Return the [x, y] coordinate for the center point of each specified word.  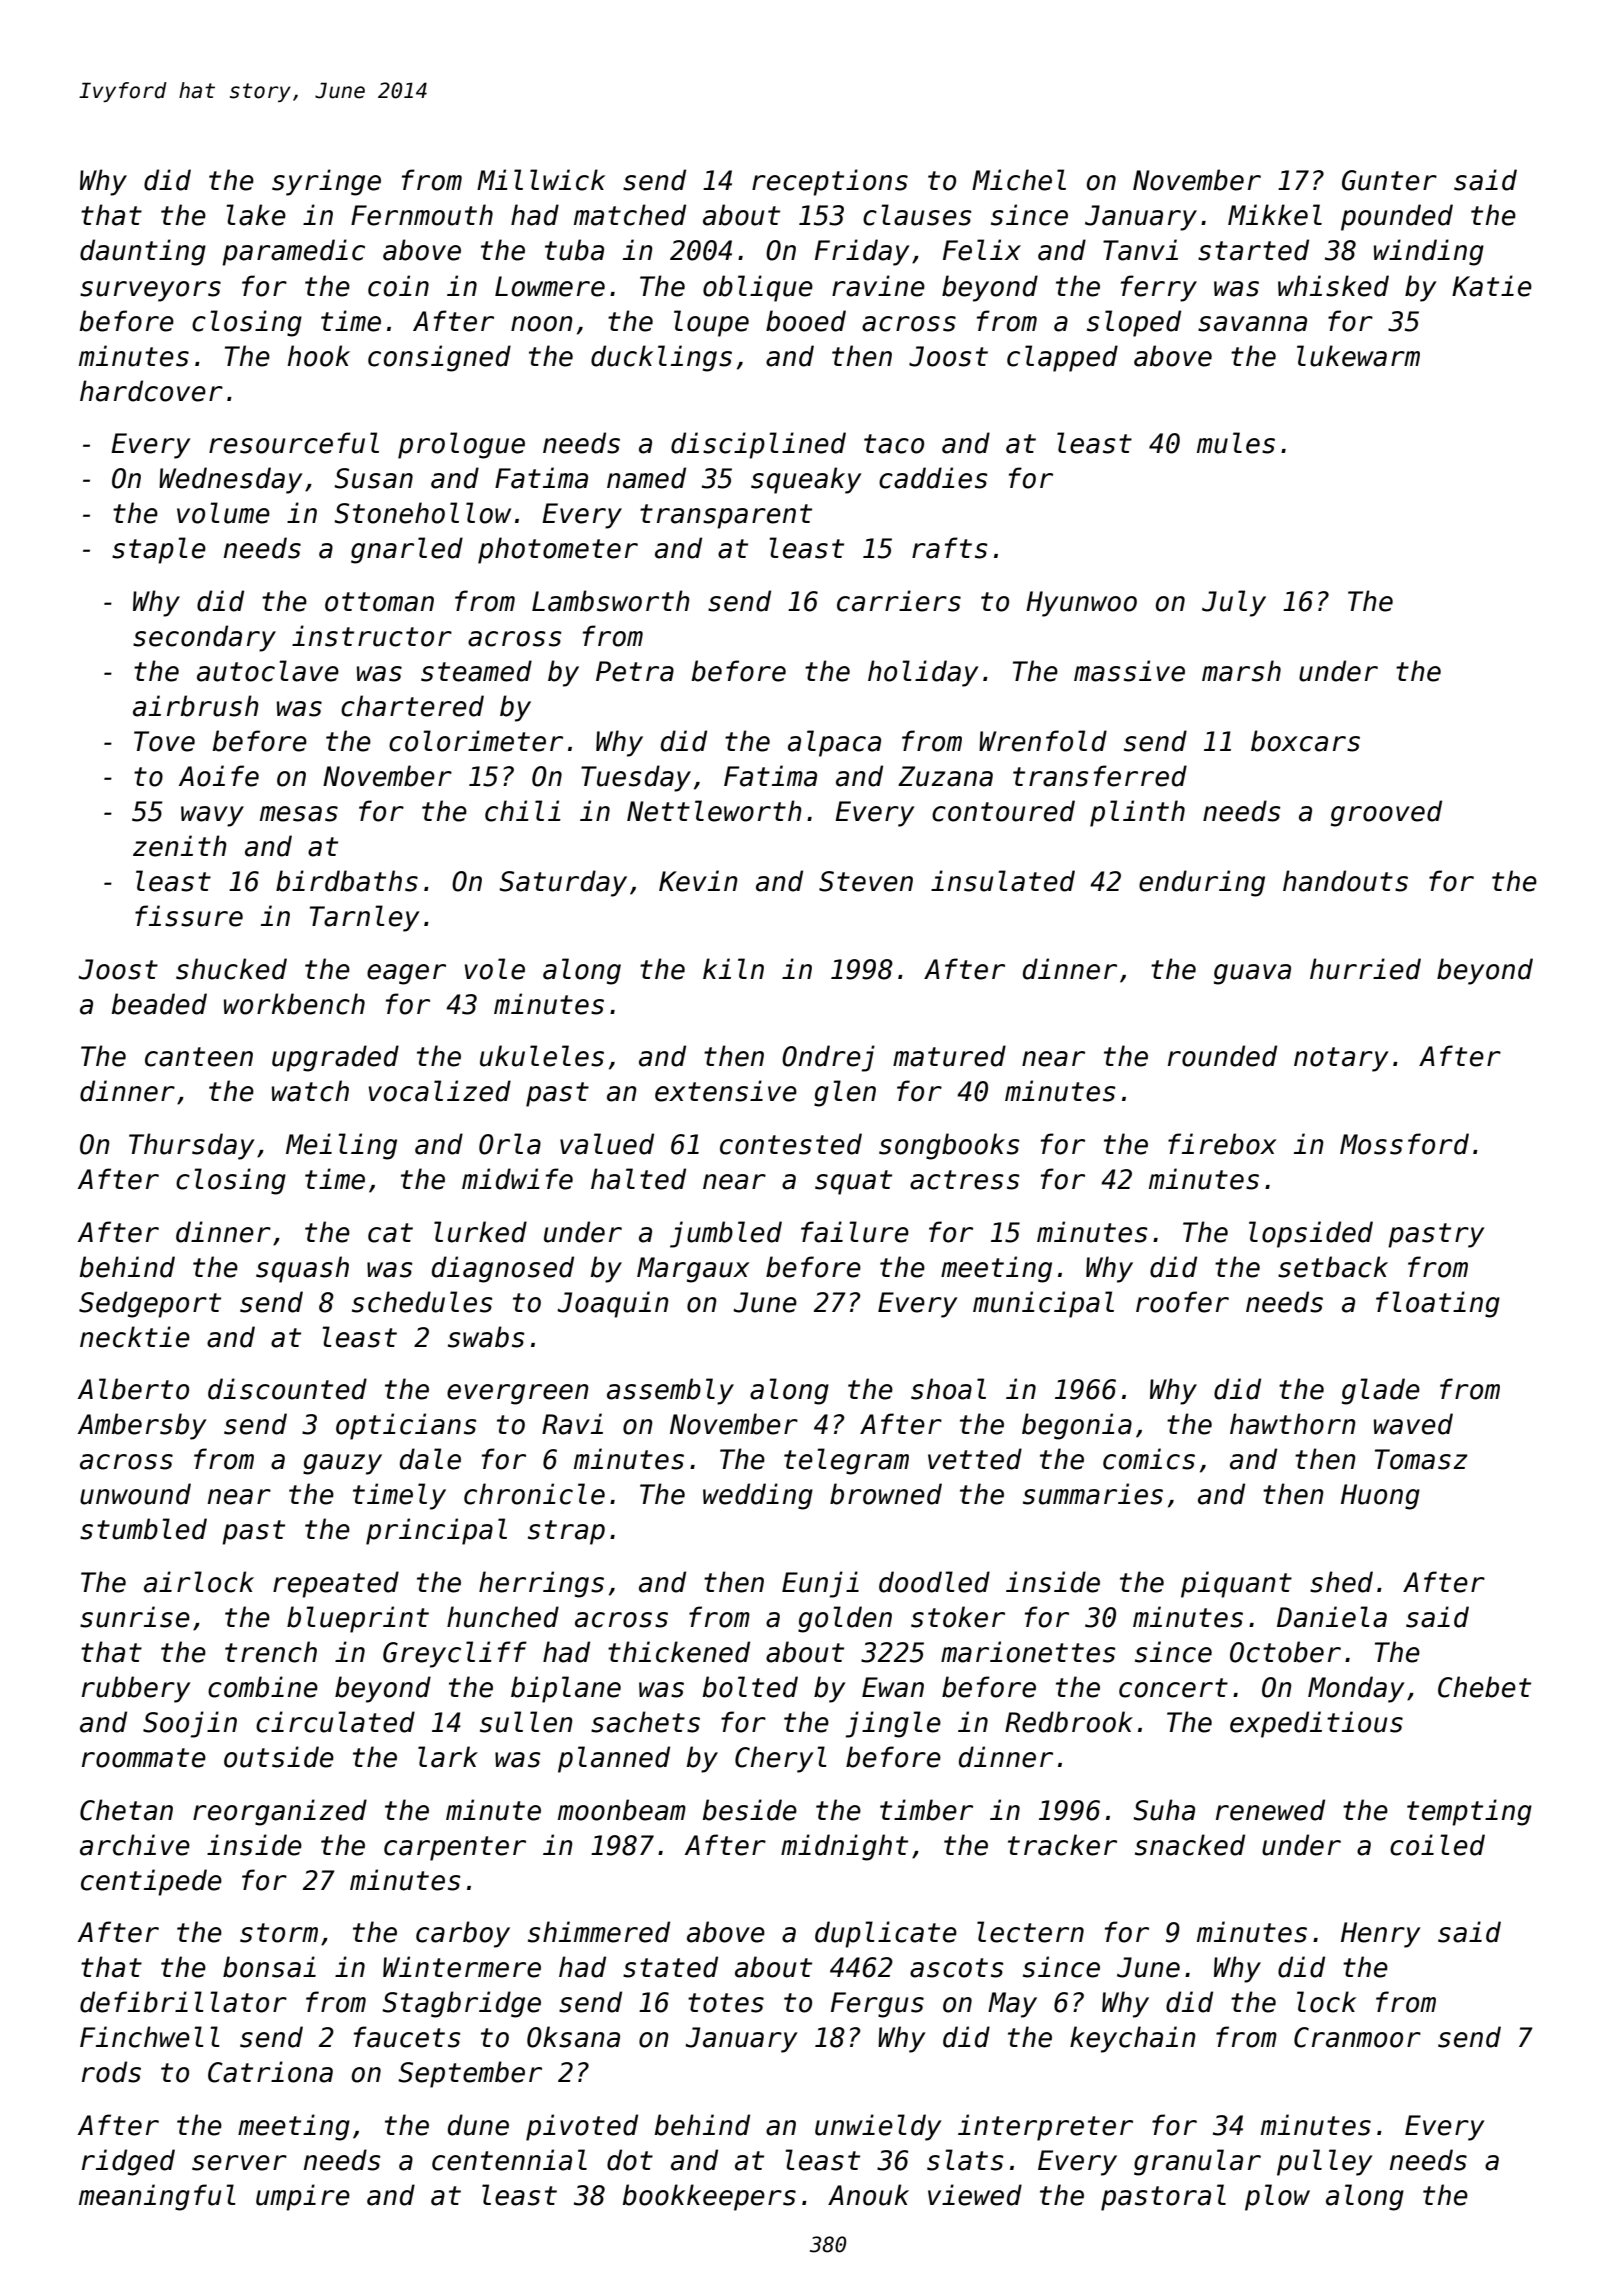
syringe [326, 182]
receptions [830, 182]
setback [1333, 1267]
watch [310, 1091]
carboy [463, 1934]
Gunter [1389, 180]
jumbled [726, 1234]
